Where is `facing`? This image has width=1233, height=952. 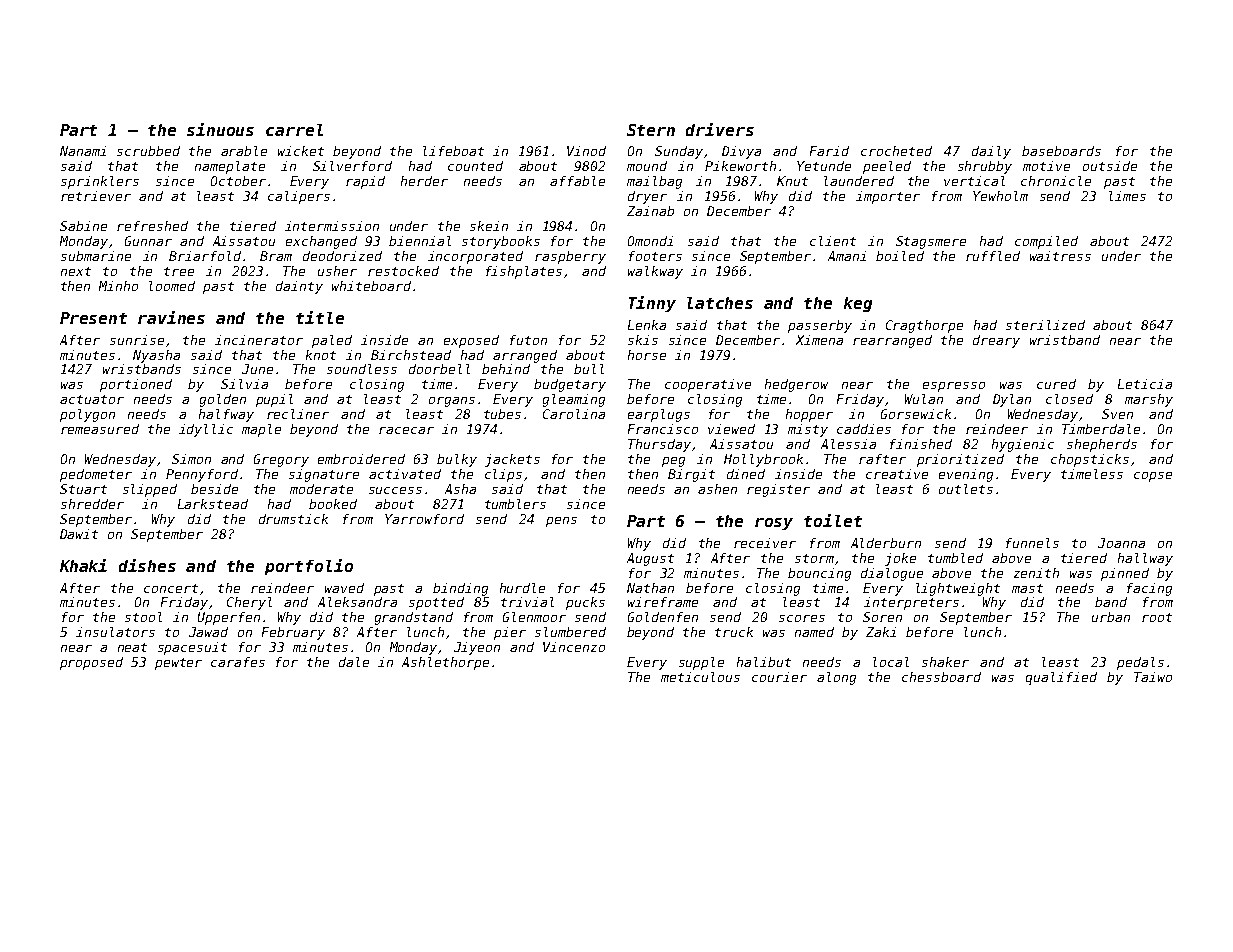 facing is located at coordinates (1149, 589).
